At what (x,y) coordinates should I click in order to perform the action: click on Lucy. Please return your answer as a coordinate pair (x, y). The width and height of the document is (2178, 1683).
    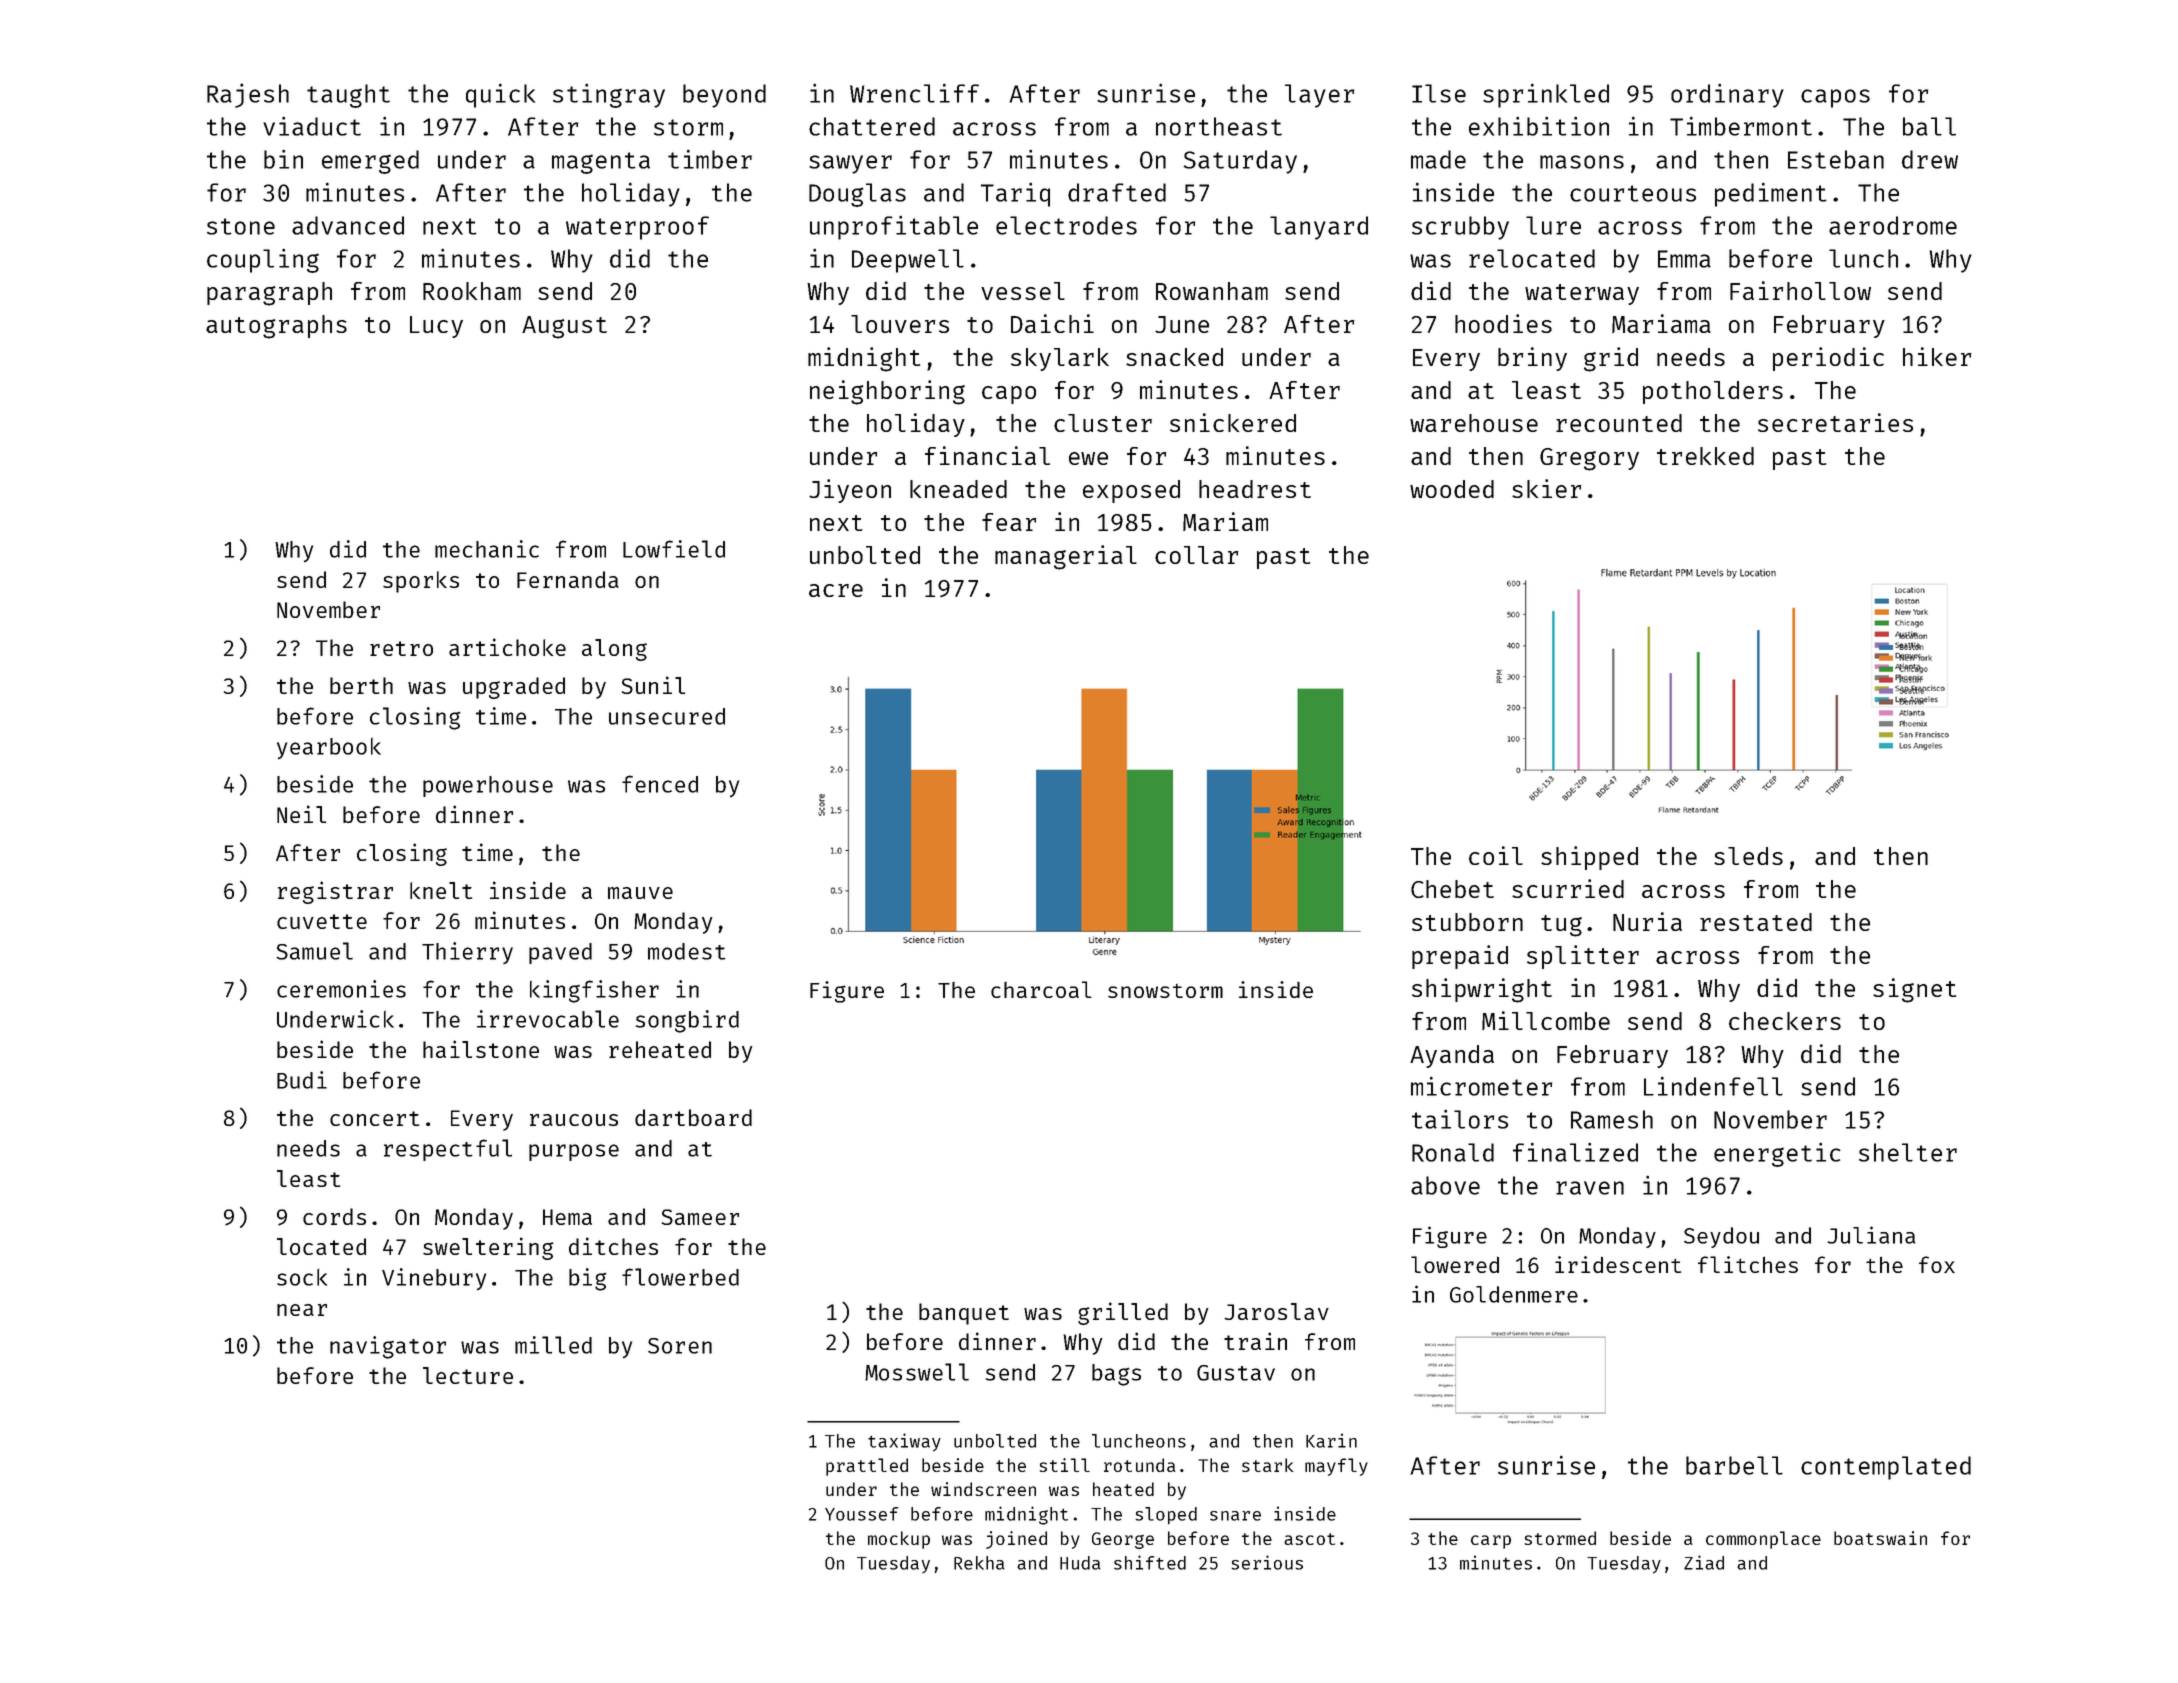
    Looking at the image, I should click on (436, 327).
